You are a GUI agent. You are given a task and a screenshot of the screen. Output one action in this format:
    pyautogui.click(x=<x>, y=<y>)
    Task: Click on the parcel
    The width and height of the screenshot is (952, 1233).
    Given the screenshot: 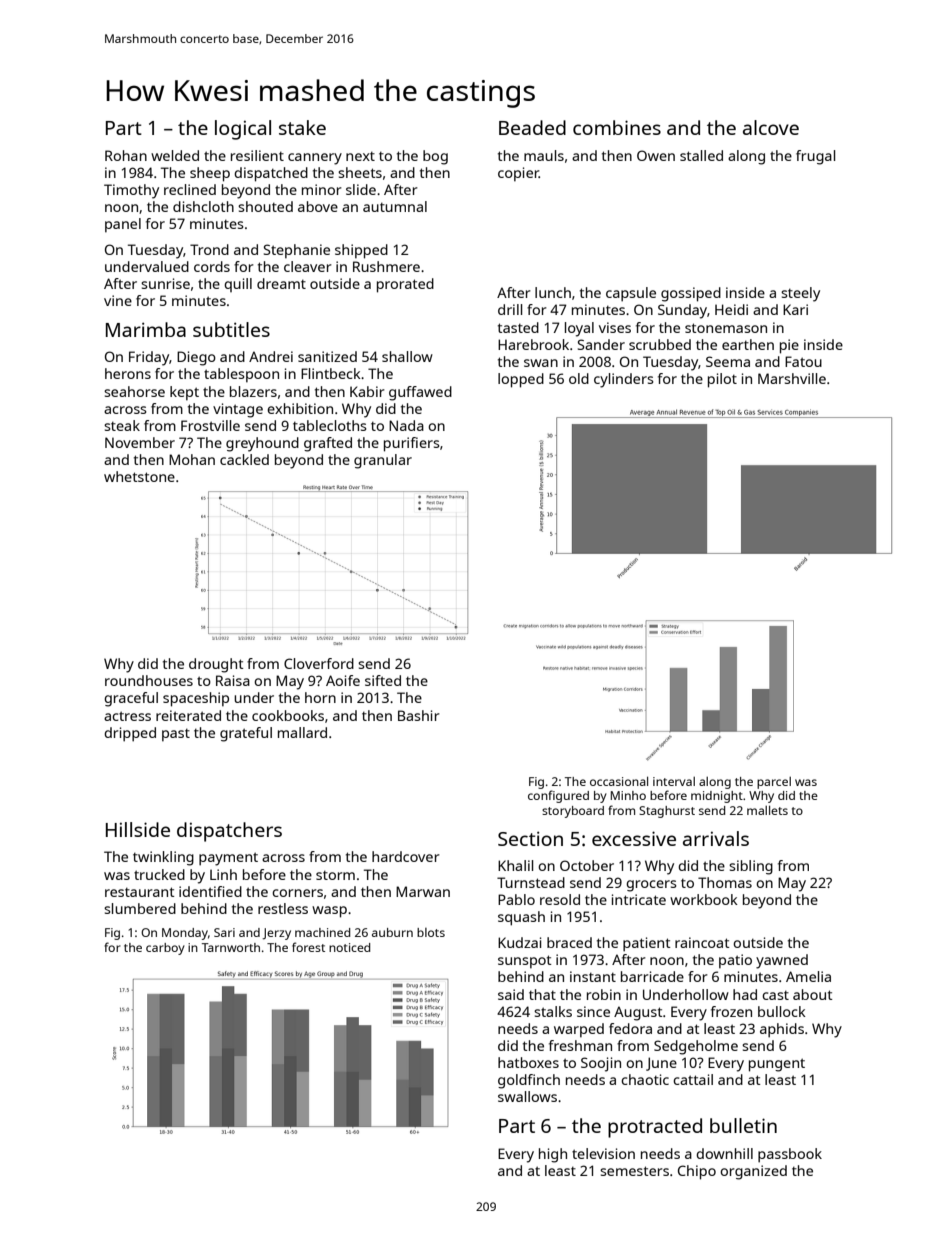 What is the action you would take?
    pyautogui.click(x=774, y=783)
